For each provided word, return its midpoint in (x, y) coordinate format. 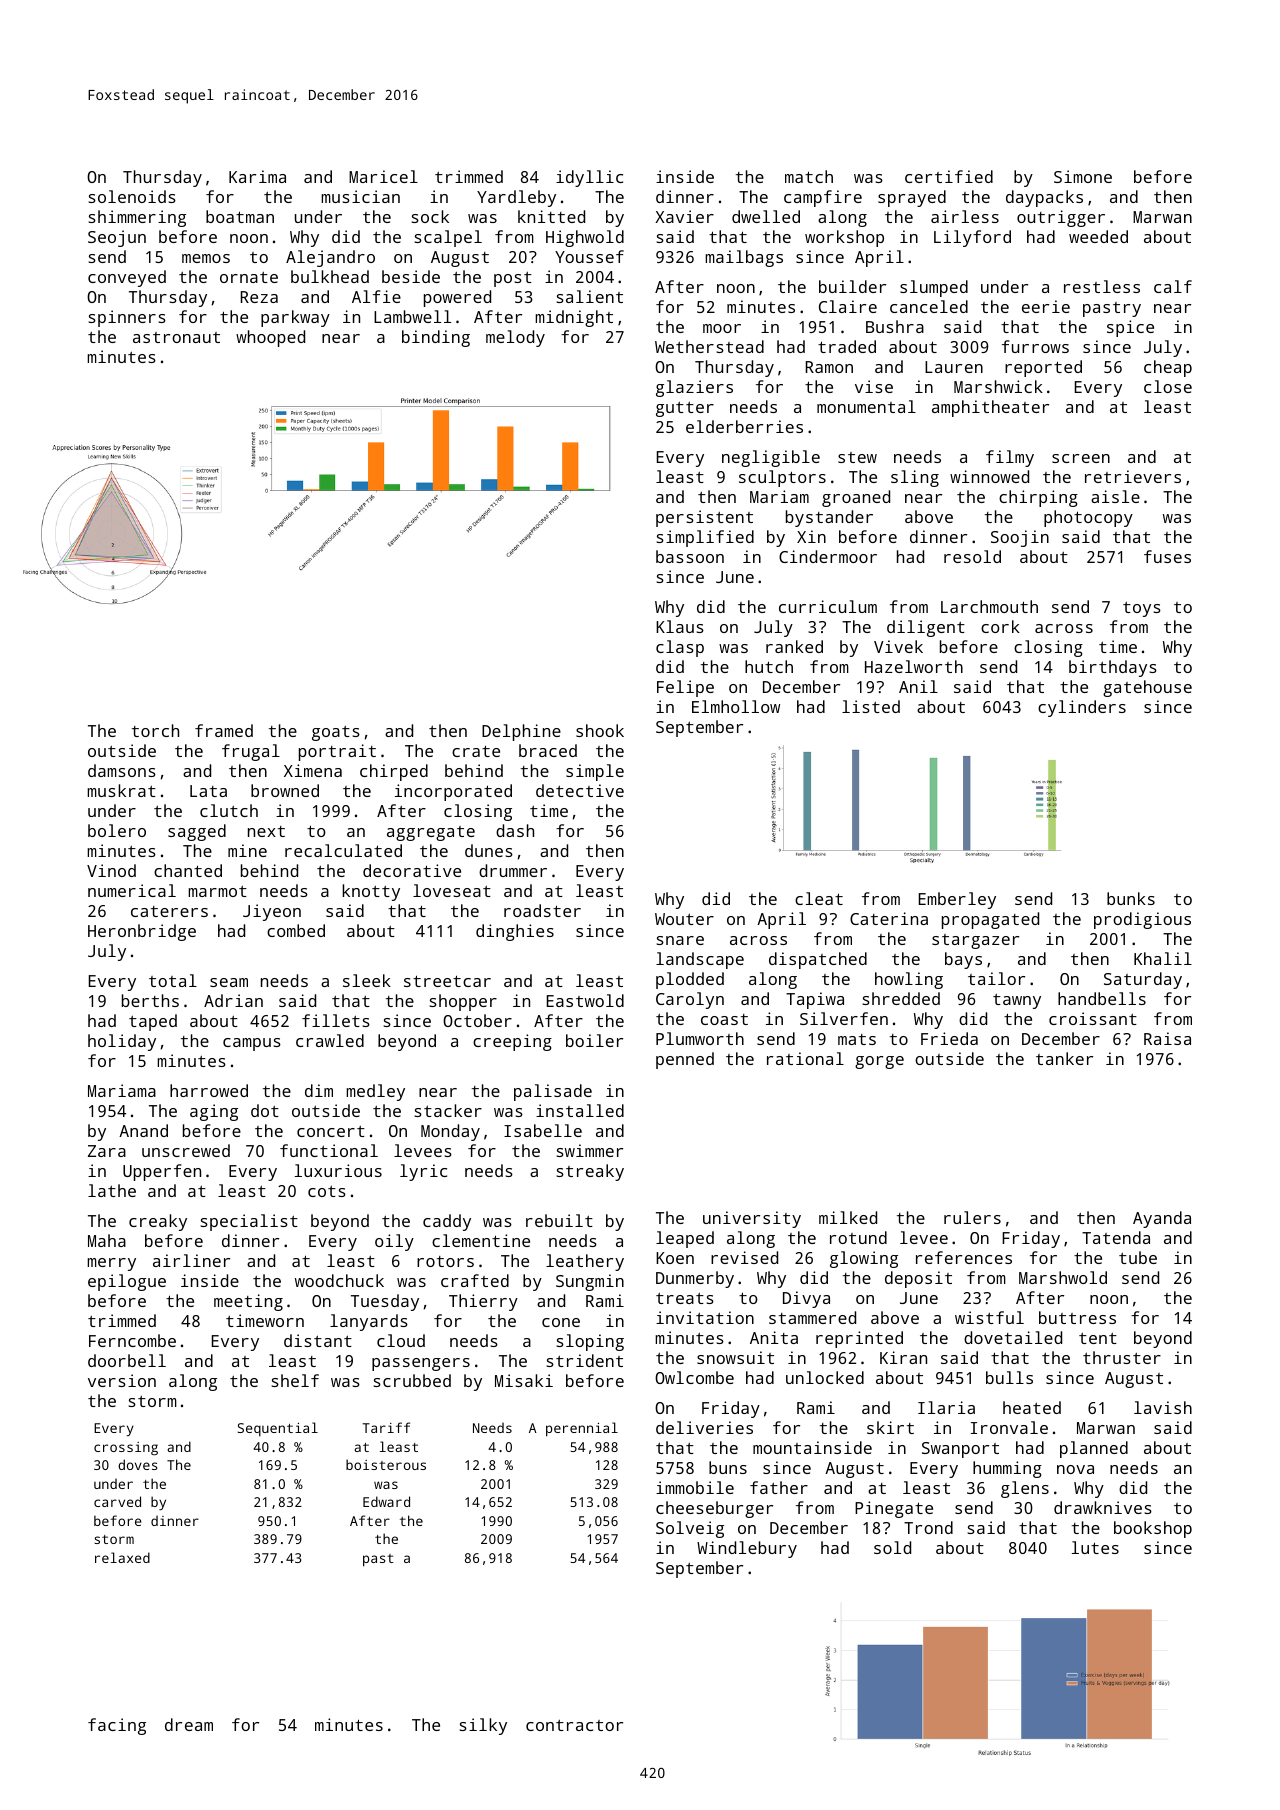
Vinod (111, 870)
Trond (928, 1527)
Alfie (376, 296)
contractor (574, 1725)
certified (949, 176)
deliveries (704, 1427)
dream (189, 1724)
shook (600, 730)
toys (1142, 609)
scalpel (448, 238)
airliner (191, 1260)
